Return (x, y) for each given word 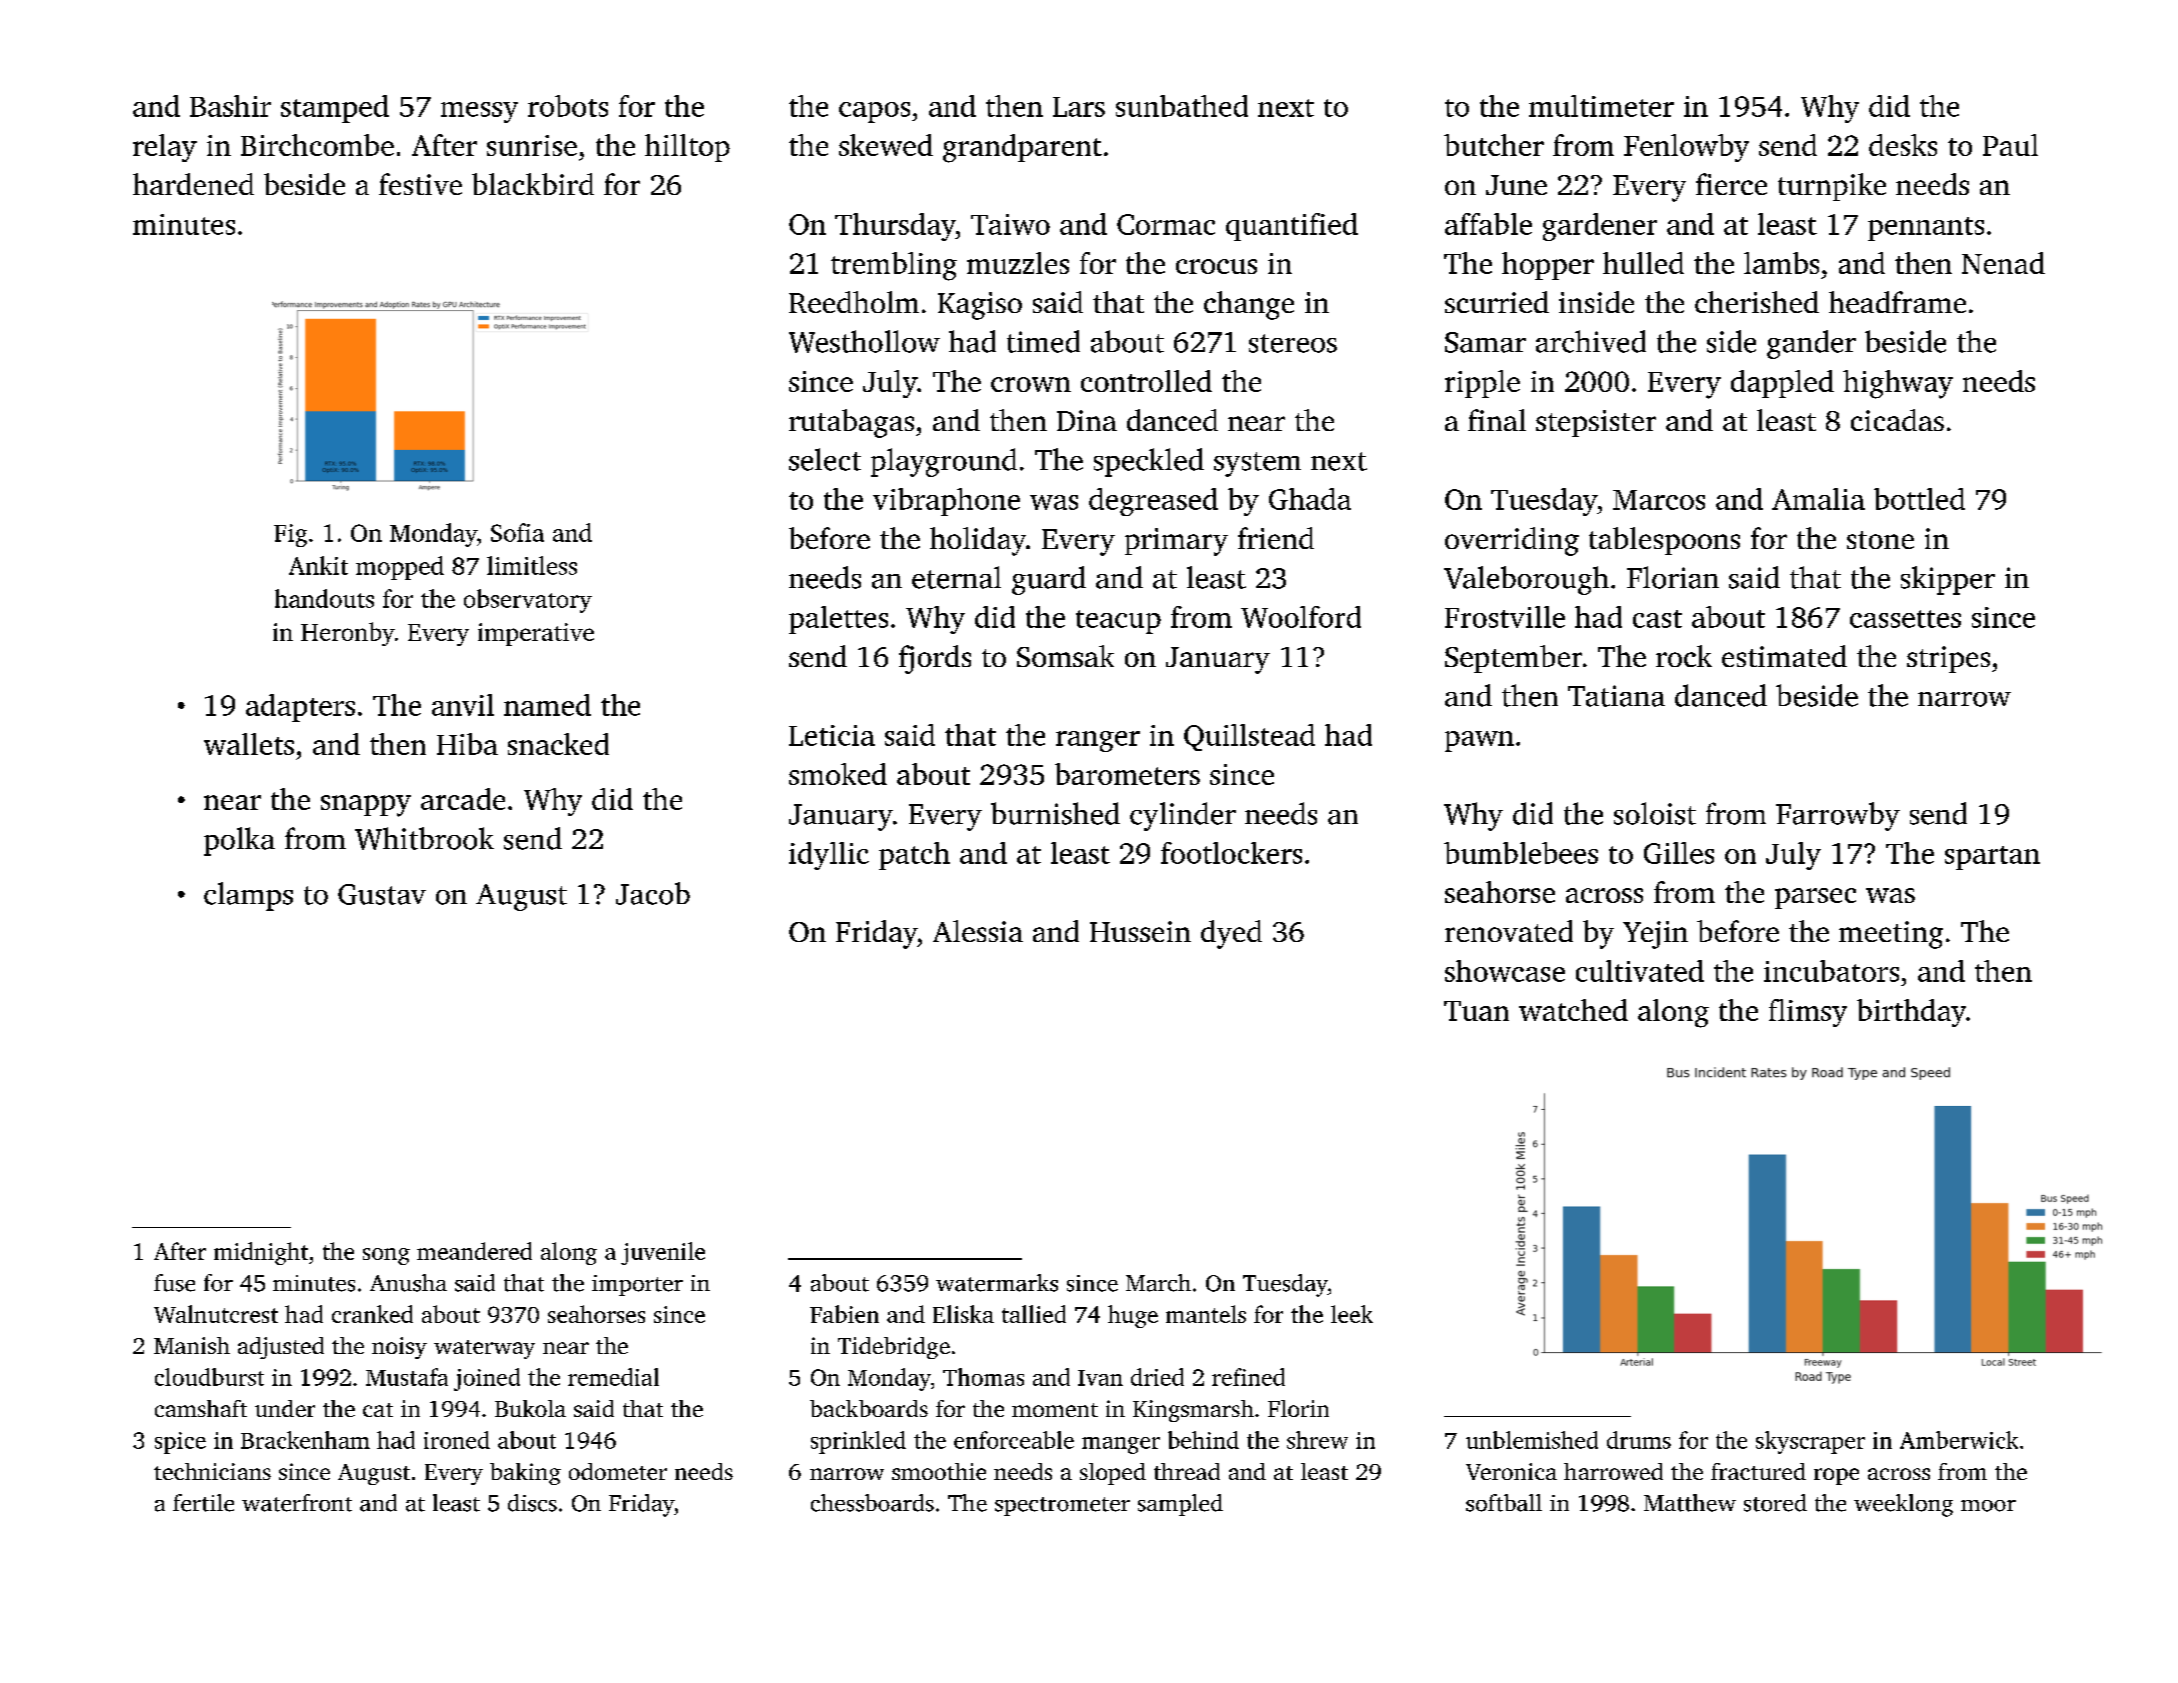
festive (420, 184)
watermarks (997, 1283)
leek (1352, 1314)
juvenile (663, 1253)
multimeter (1601, 106)
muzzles (1018, 263)
